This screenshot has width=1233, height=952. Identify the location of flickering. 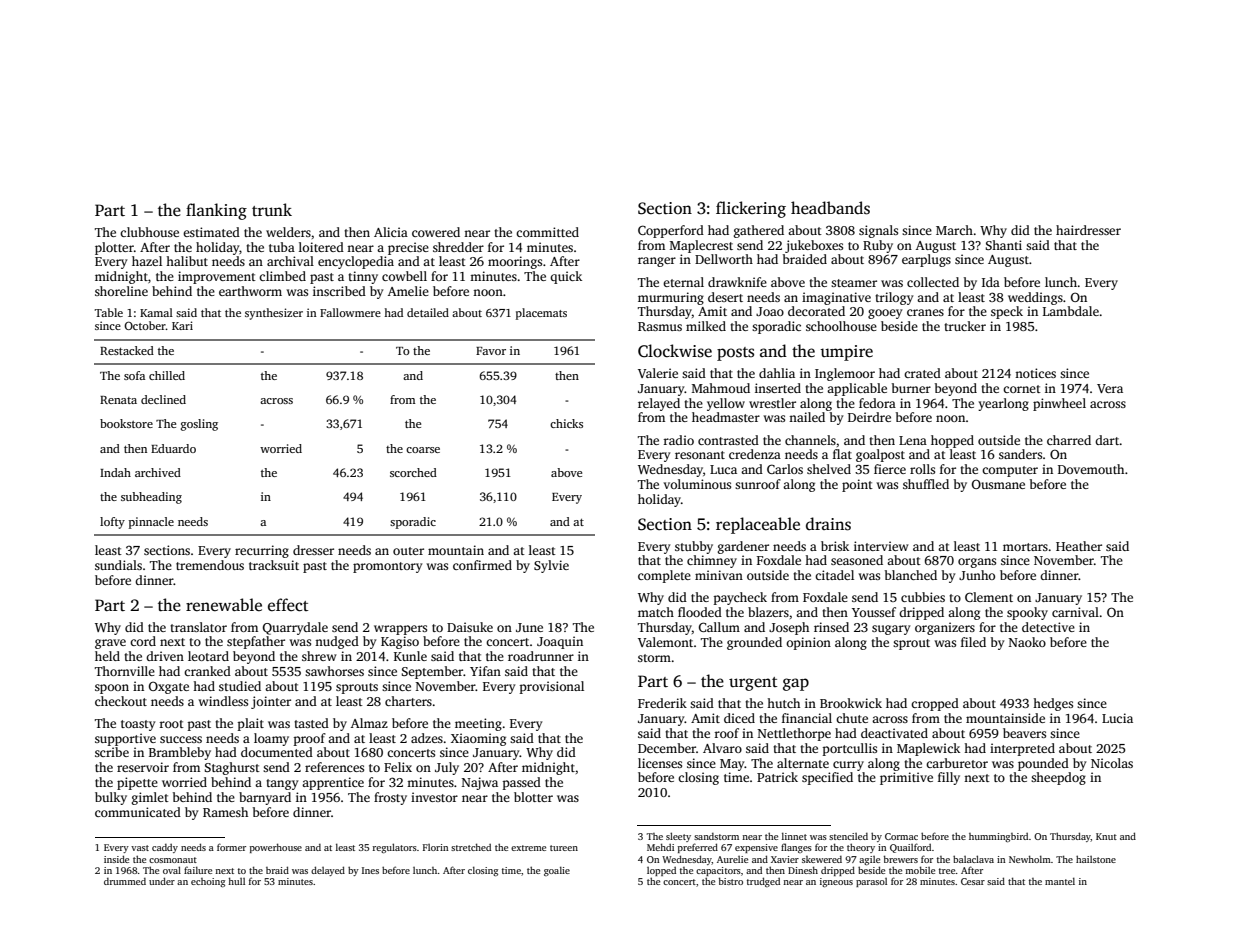
(751, 209).
